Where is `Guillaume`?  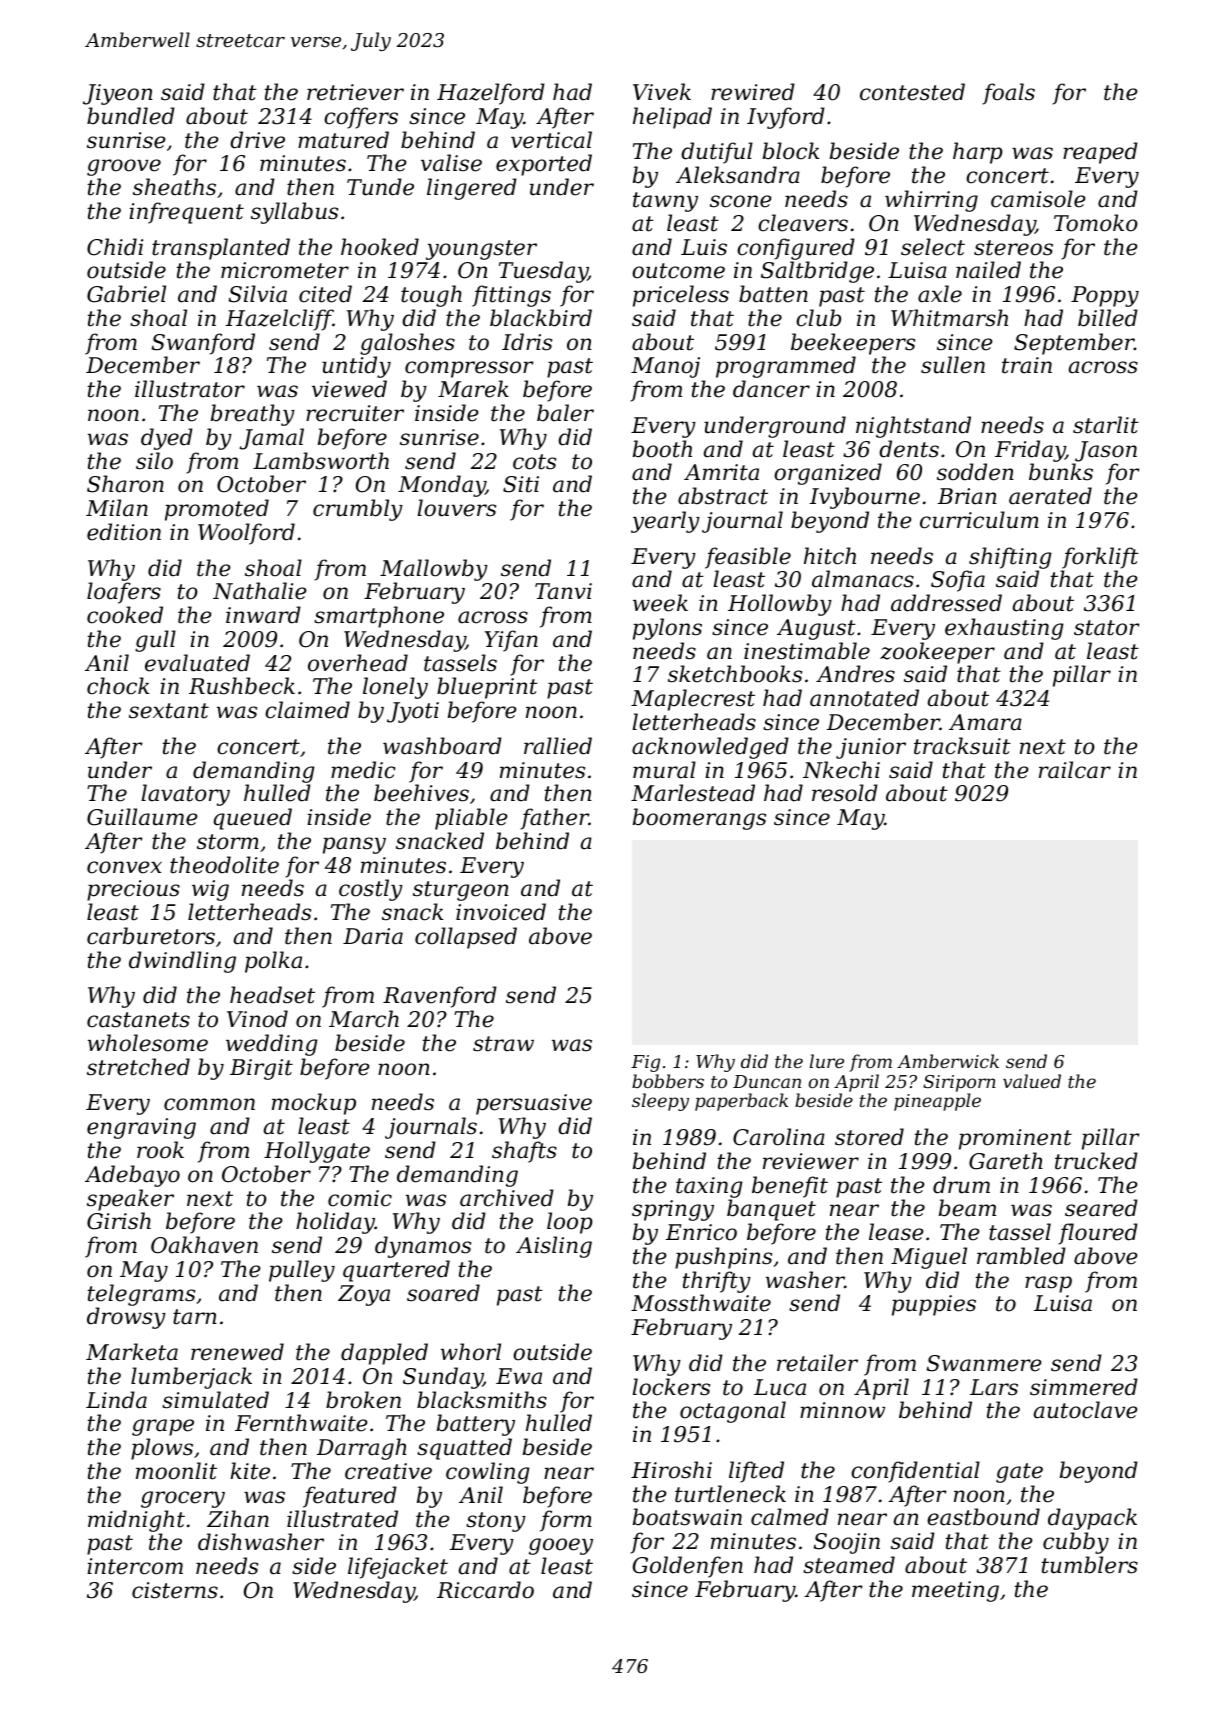 Guillaume is located at coordinates (142, 817).
